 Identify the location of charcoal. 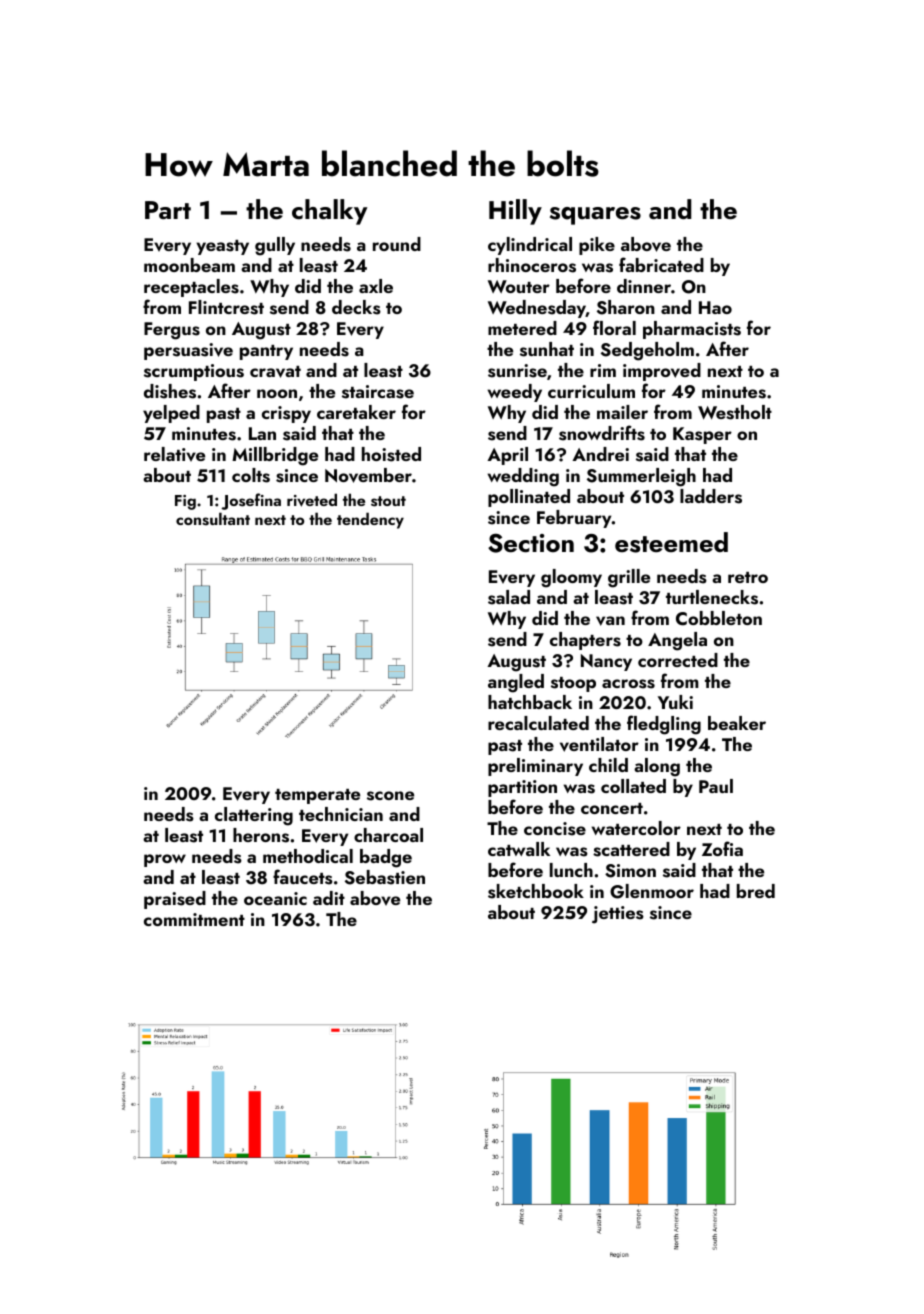
(388, 835).
